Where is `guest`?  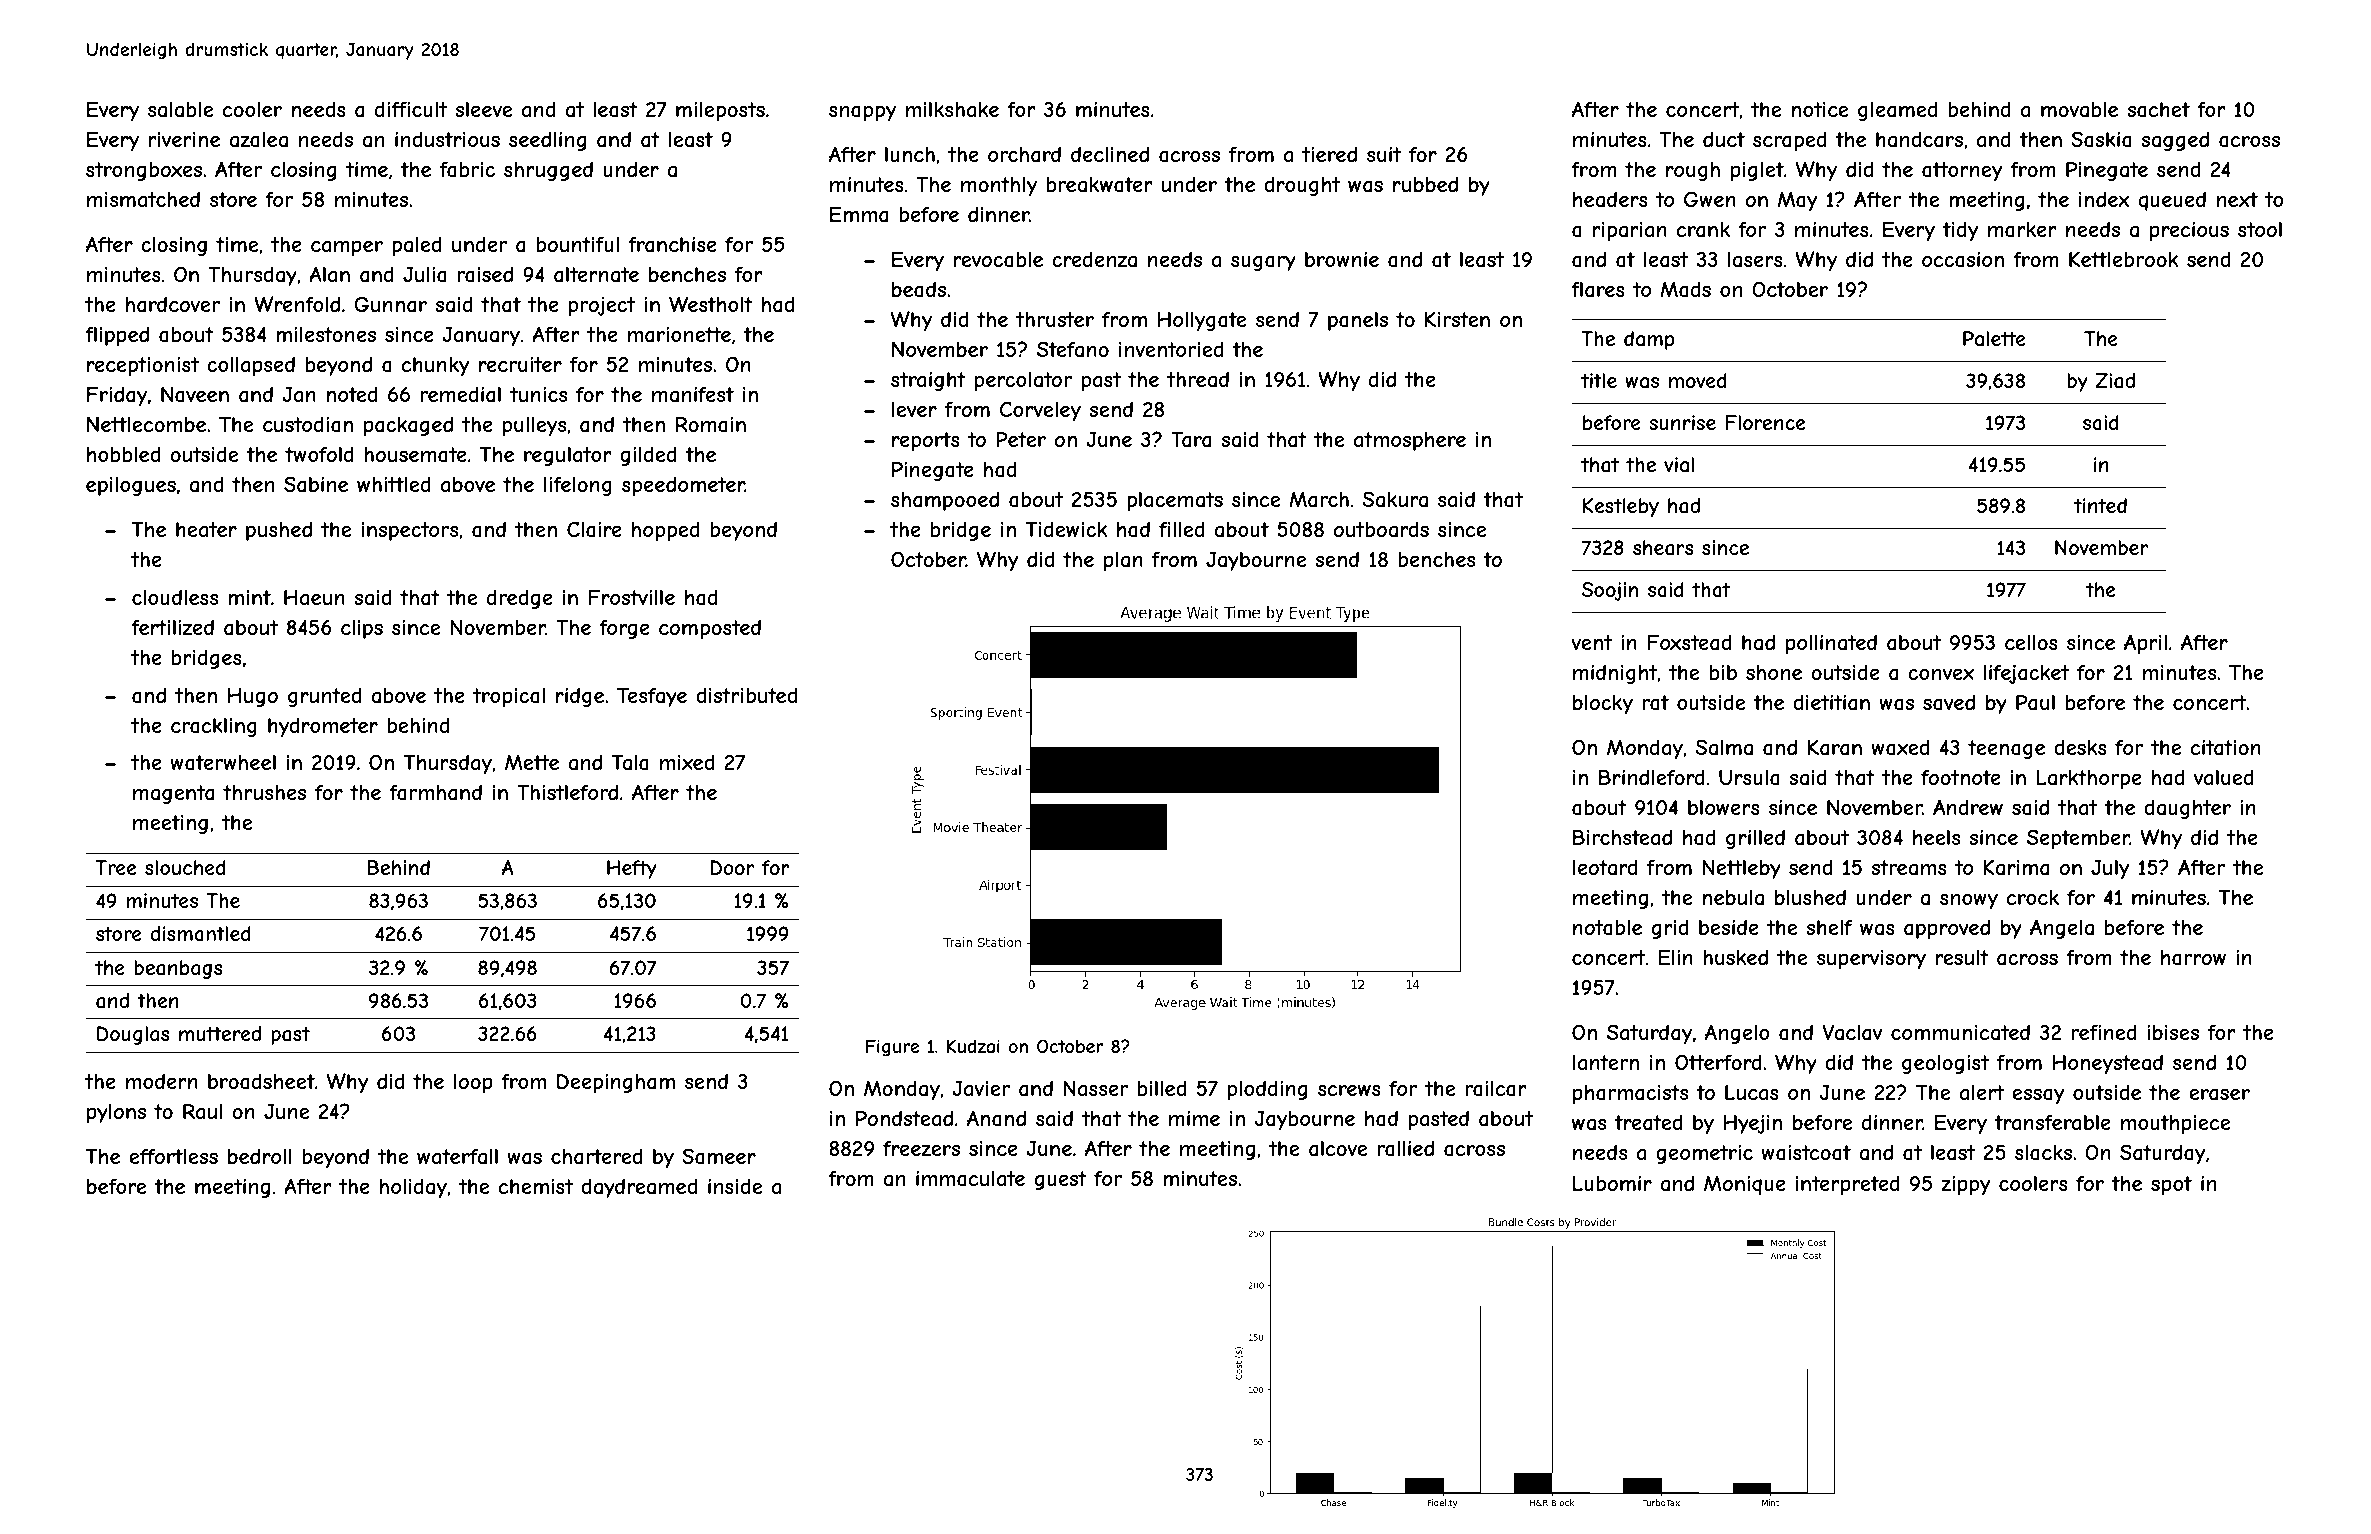 guest is located at coordinates (1061, 1180).
